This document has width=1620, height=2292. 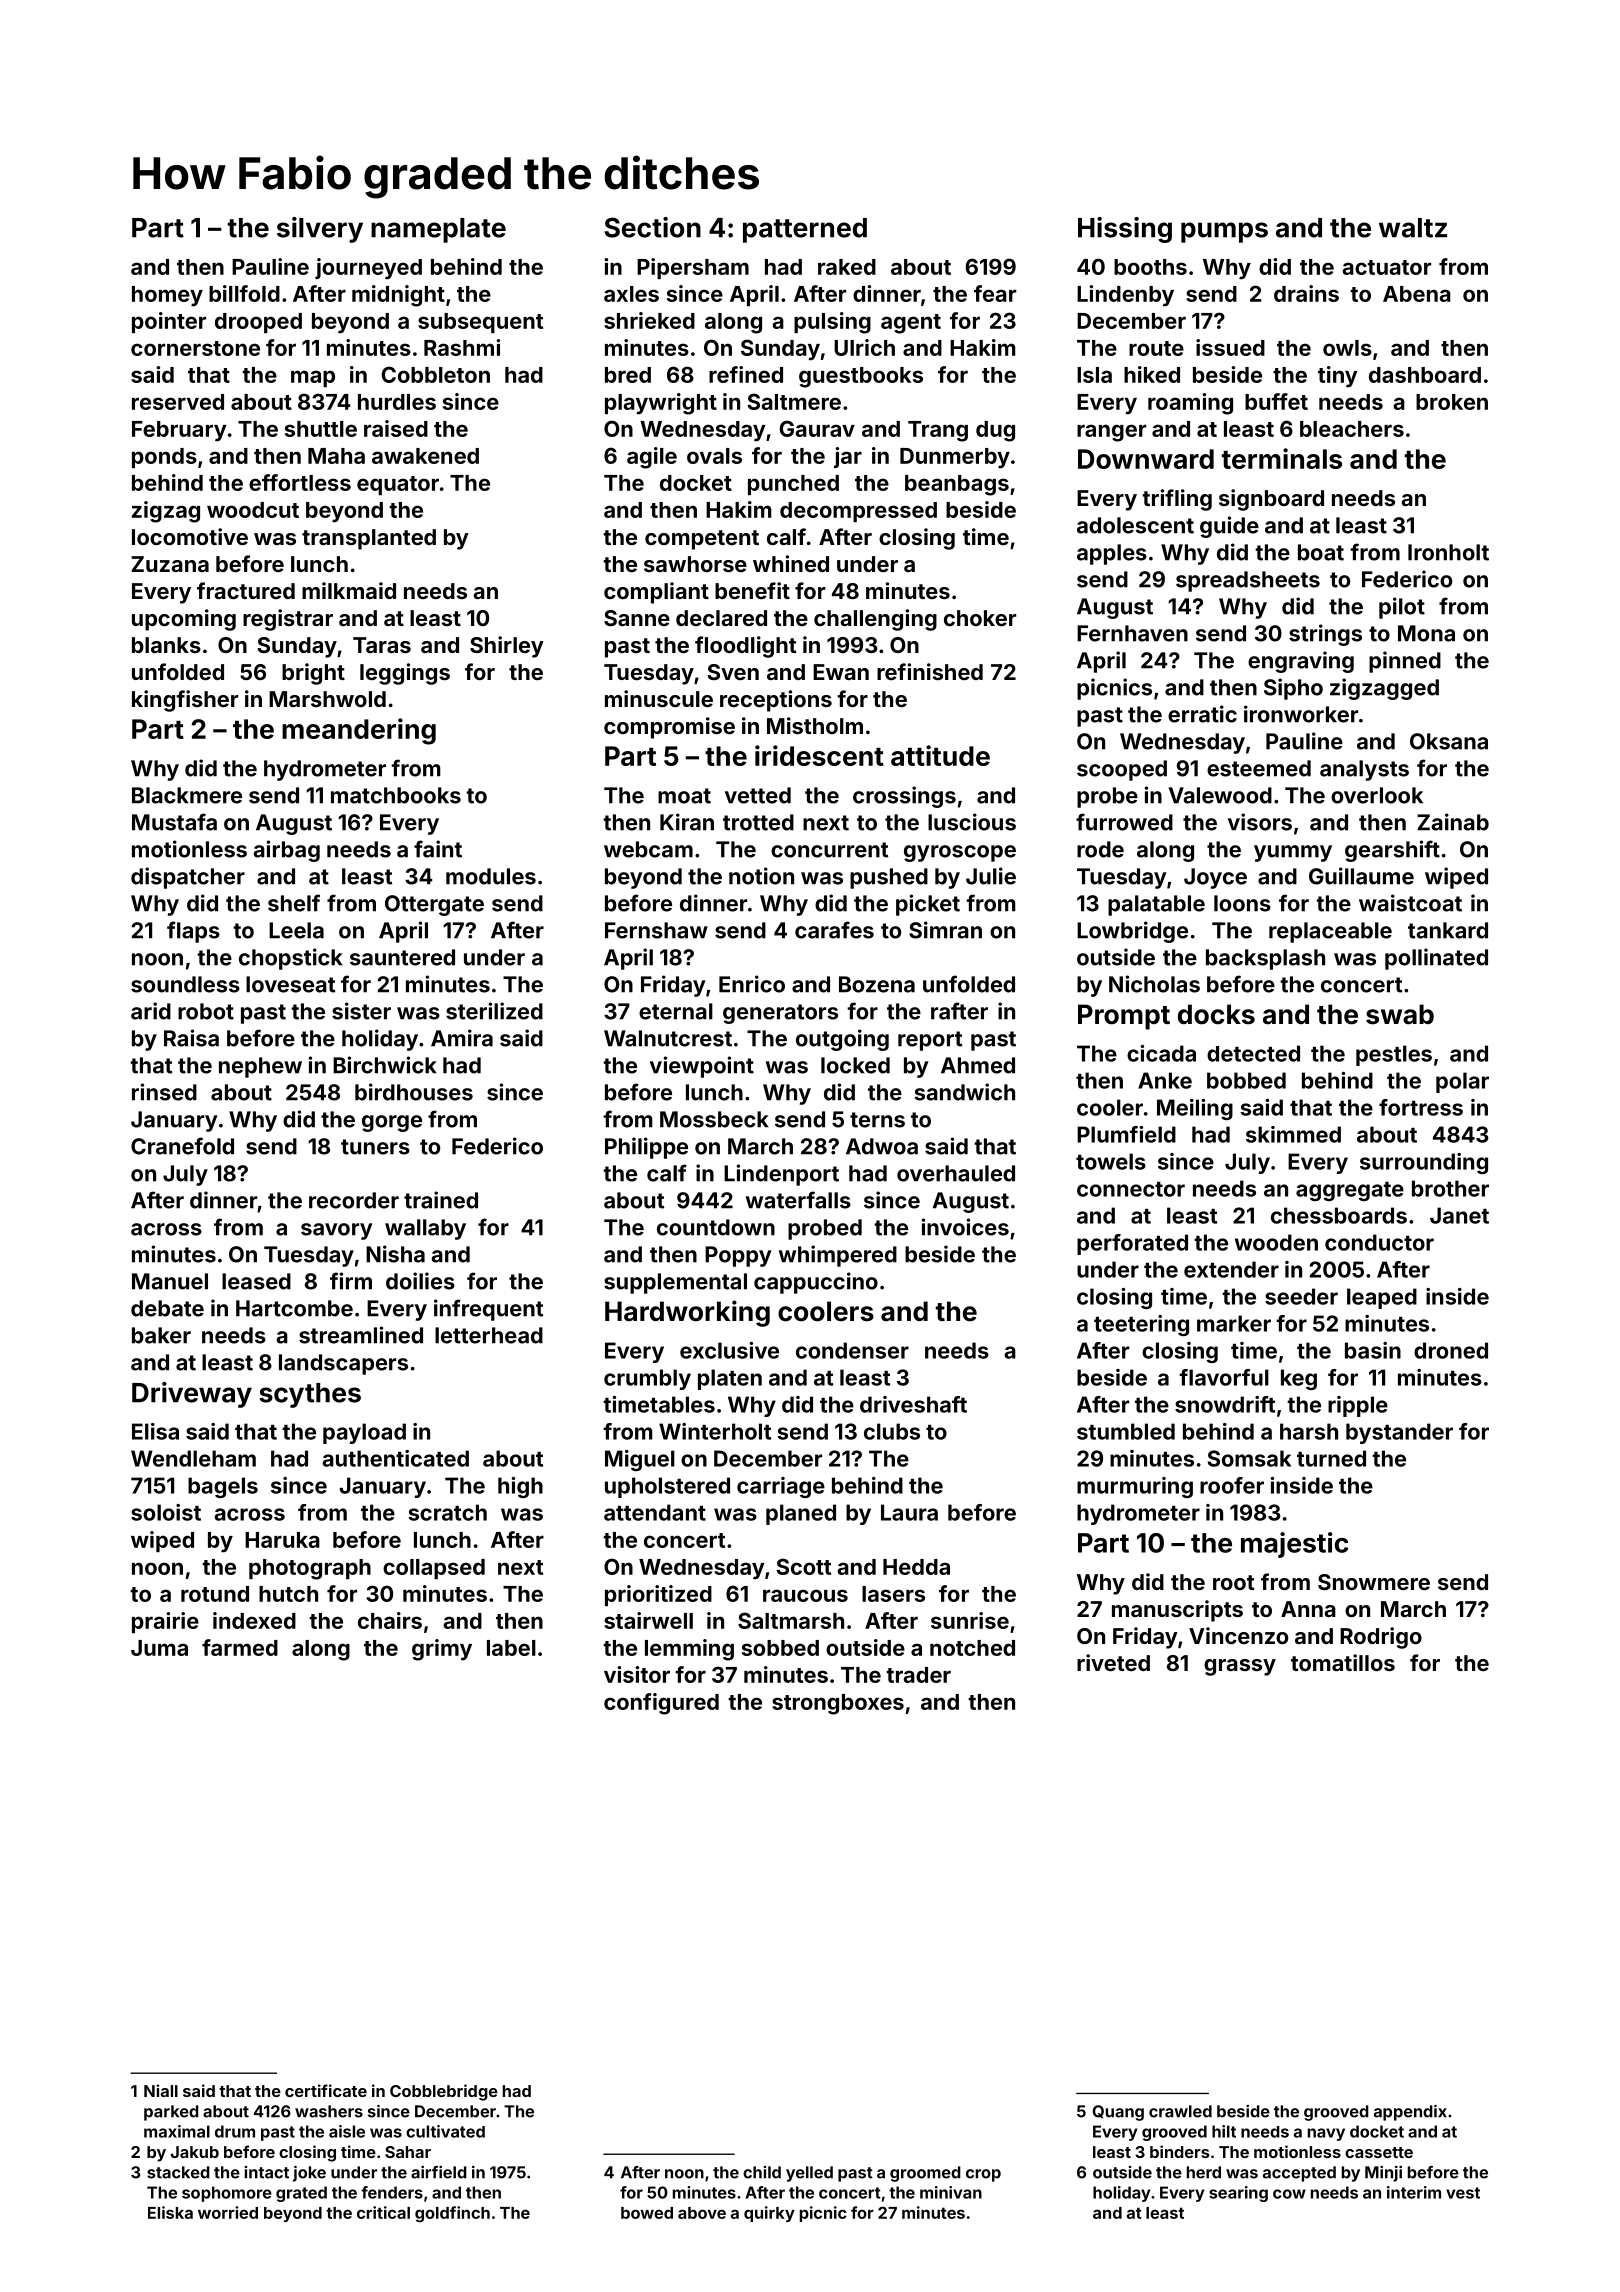 What do you see at coordinates (215, 1594) in the document?
I see `rotund` at bounding box center [215, 1594].
